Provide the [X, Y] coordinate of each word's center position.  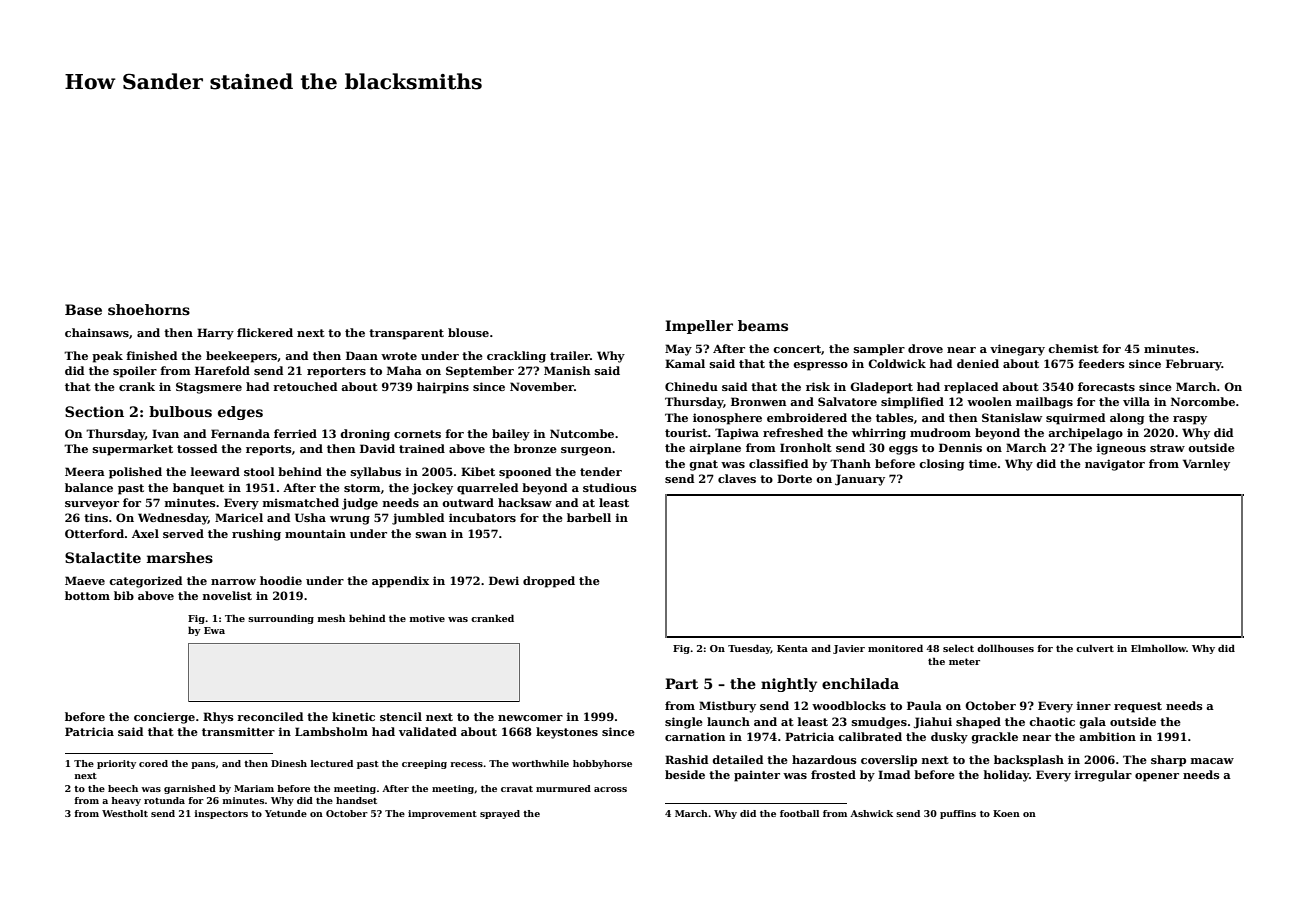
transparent [406, 334]
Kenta [792, 648]
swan [431, 535]
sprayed [500, 814]
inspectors [221, 814]
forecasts [1106, 386]
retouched [305, 386]
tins [96, 517]
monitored [895, 648]
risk [818, 386]
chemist [1073, 348]
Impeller [699, 327]
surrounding [281, 619]
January [860, 480]
